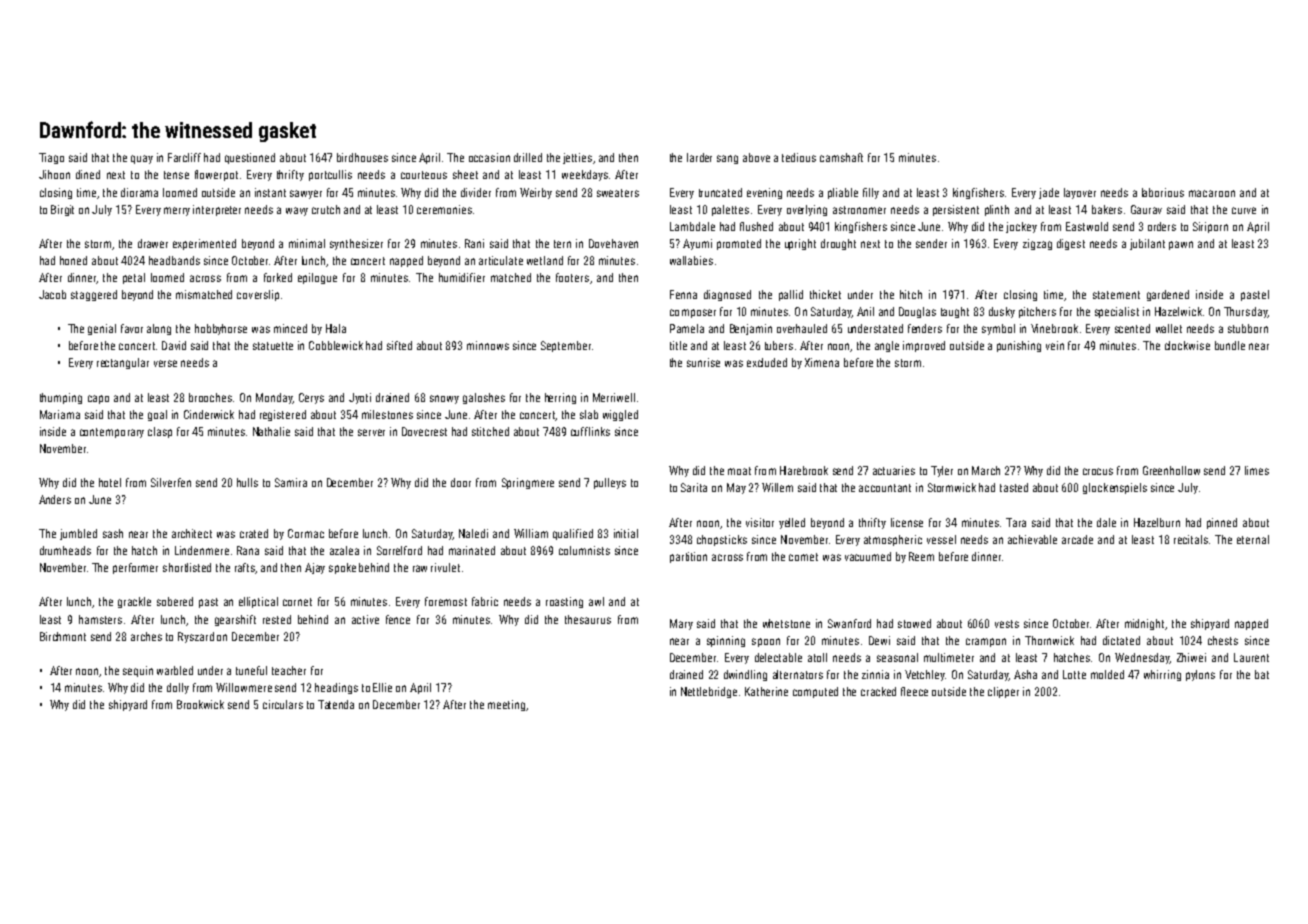  I want to click on persistent, so click(956, 210).
